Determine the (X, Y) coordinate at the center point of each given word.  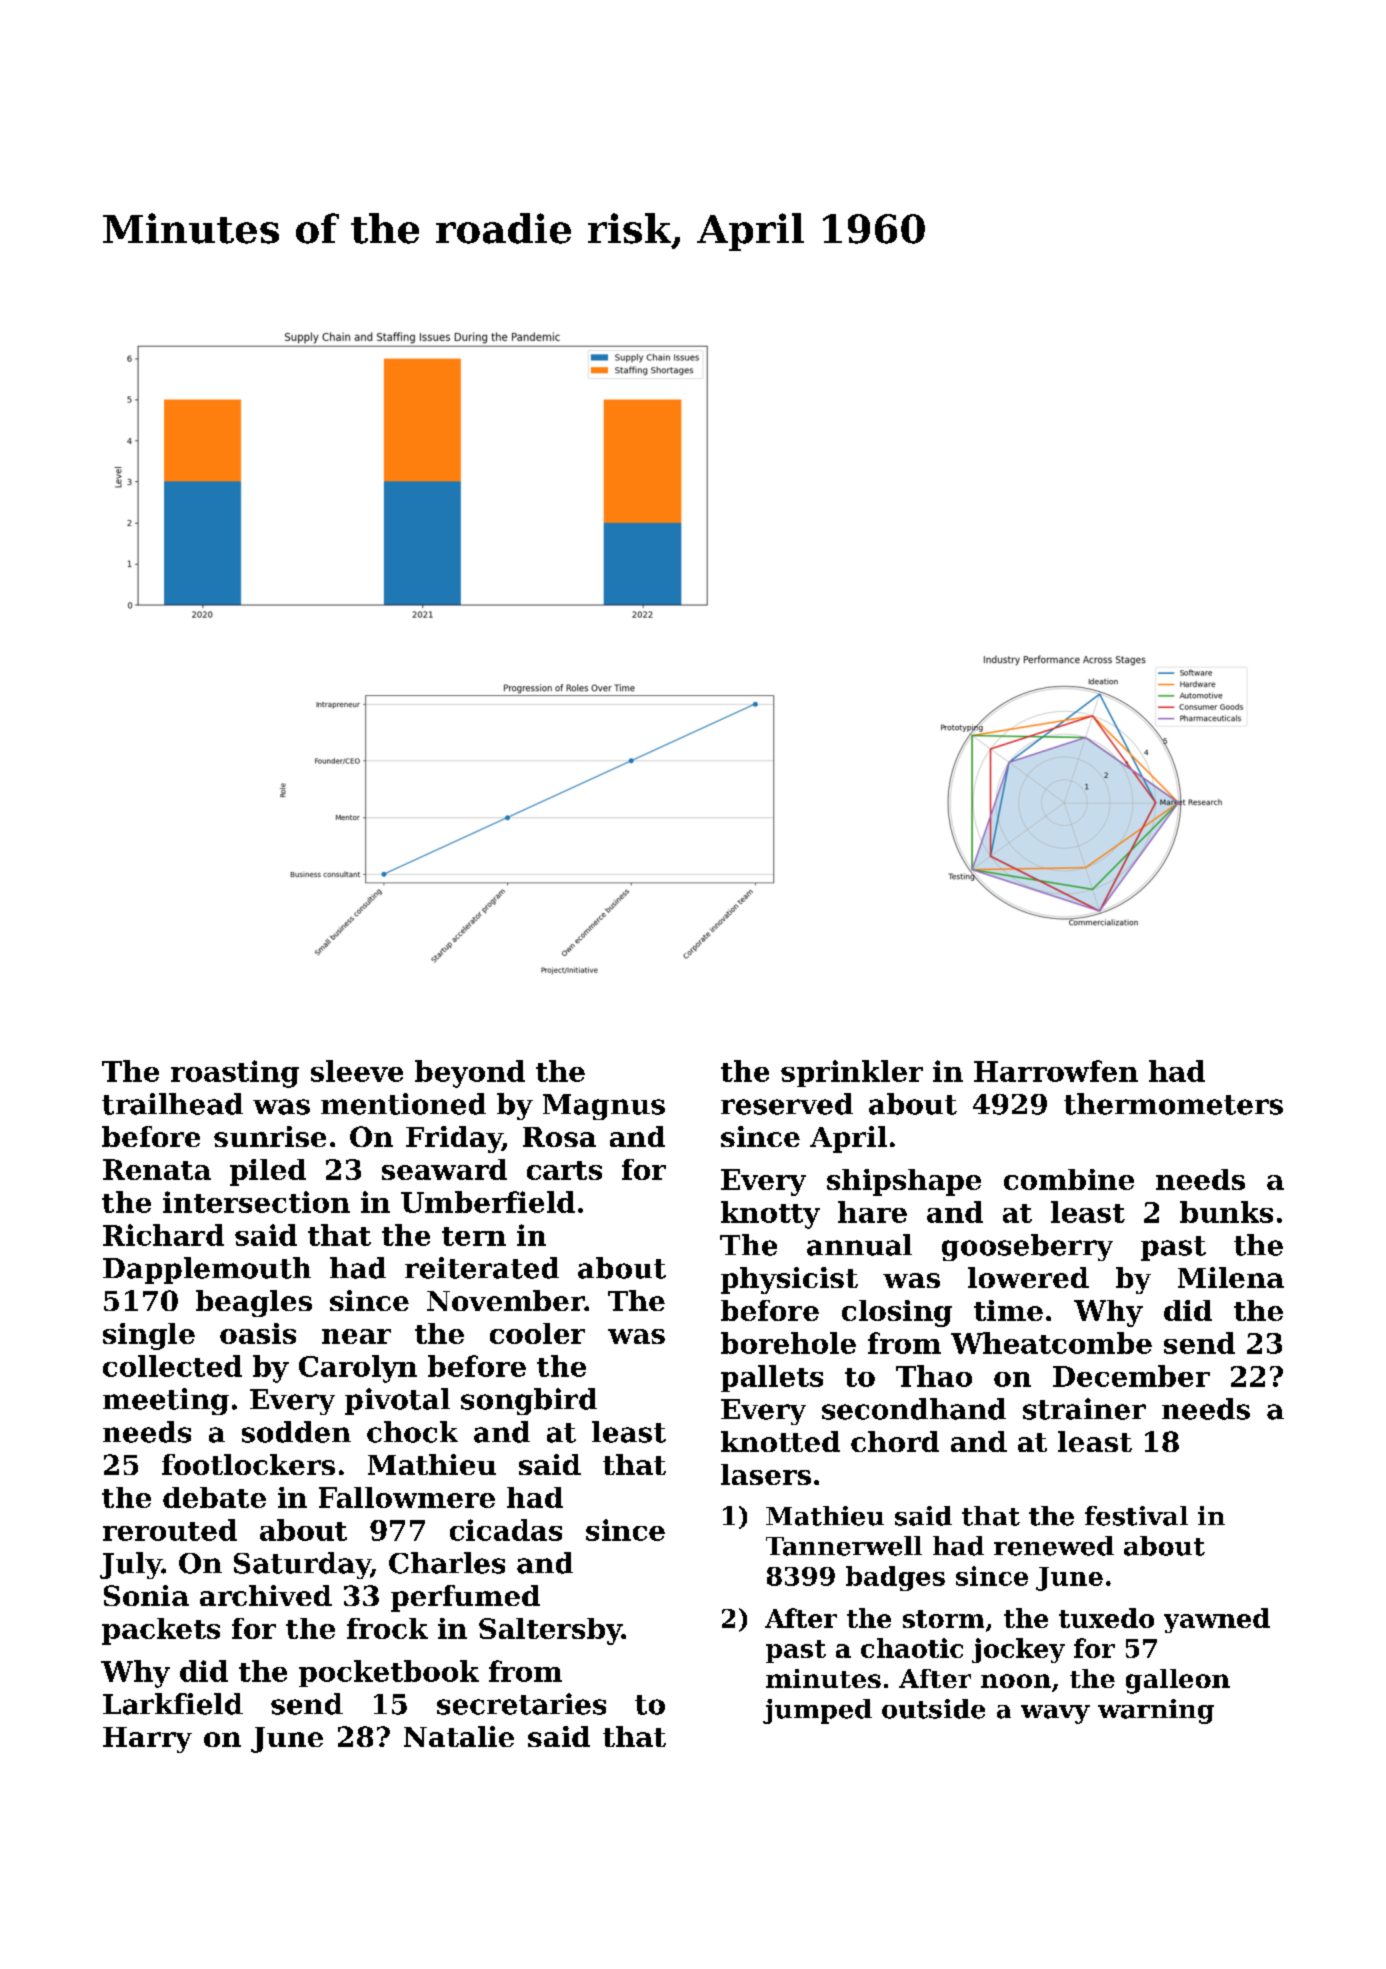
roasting (235, 1074)
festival (1136, 1516)
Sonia (146, 1595)
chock (412, 1432)
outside (933, 1709)
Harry (147, 1740)
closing (897, 1313)
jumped (817, 1711)
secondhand (914, 1409)
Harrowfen (1056, 1071)
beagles (254, 1303)
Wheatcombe (1051, 1343)
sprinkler (852, 1073)
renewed (1054, 1546)
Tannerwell (844, 1546)
